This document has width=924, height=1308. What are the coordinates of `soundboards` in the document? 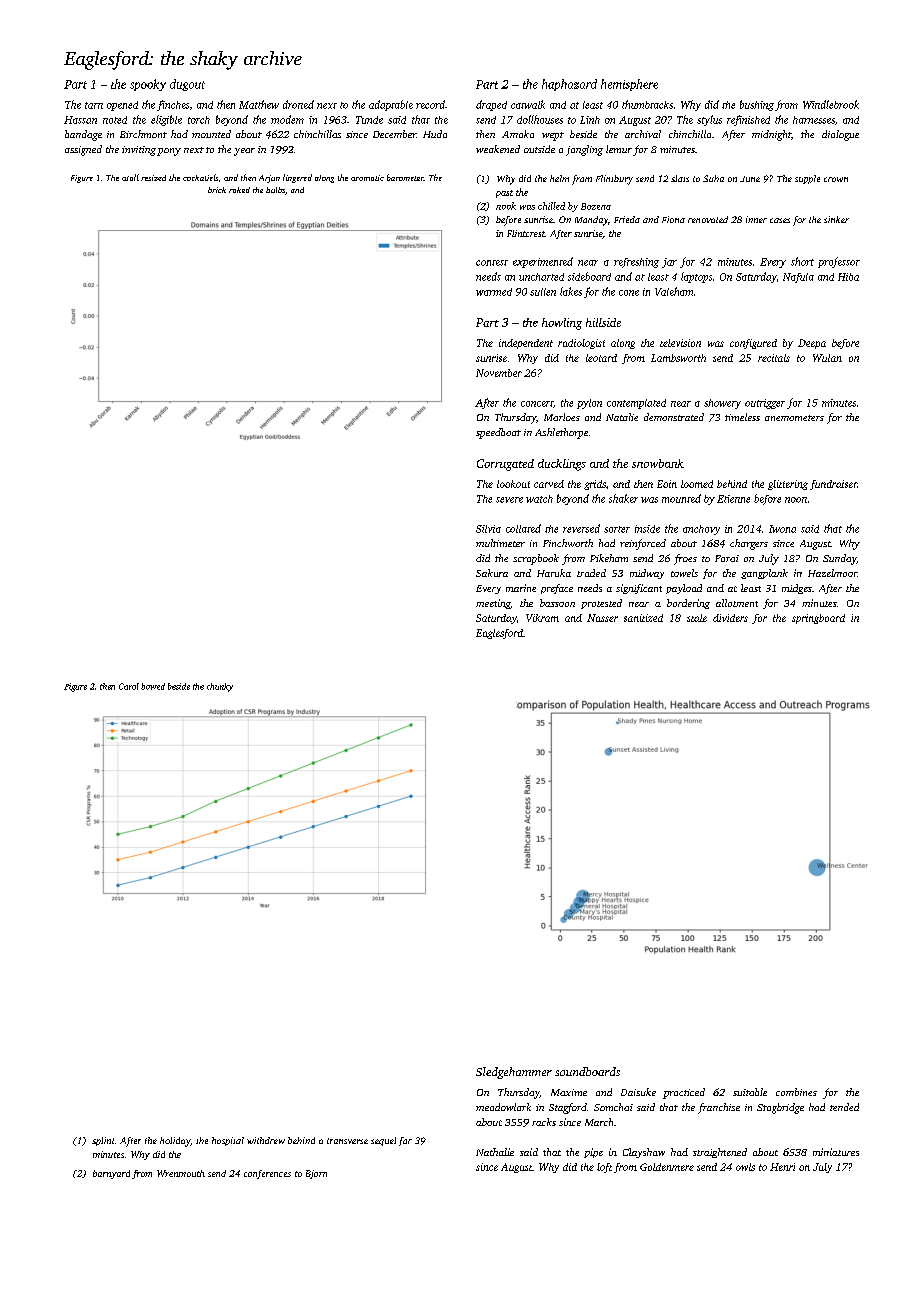 It's located at (587, 1071).
